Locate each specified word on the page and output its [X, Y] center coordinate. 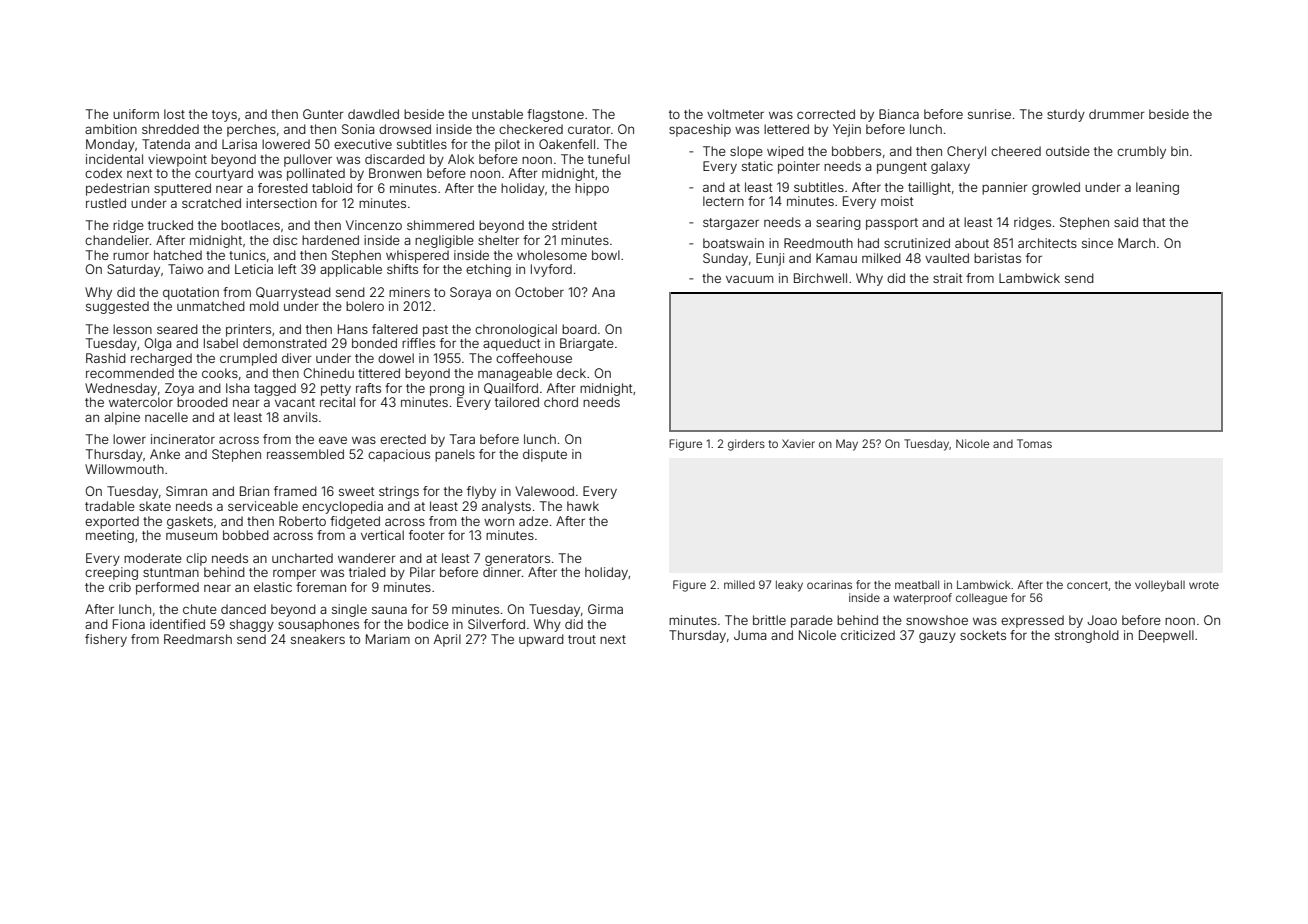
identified [177, 624]
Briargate [587, 344]
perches [251, 130]
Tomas [1034, 443]
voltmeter [735, 114]
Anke [165, 454]
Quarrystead [293, 293]
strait [947, 278]
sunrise [989, 114]
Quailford [511, 388]
